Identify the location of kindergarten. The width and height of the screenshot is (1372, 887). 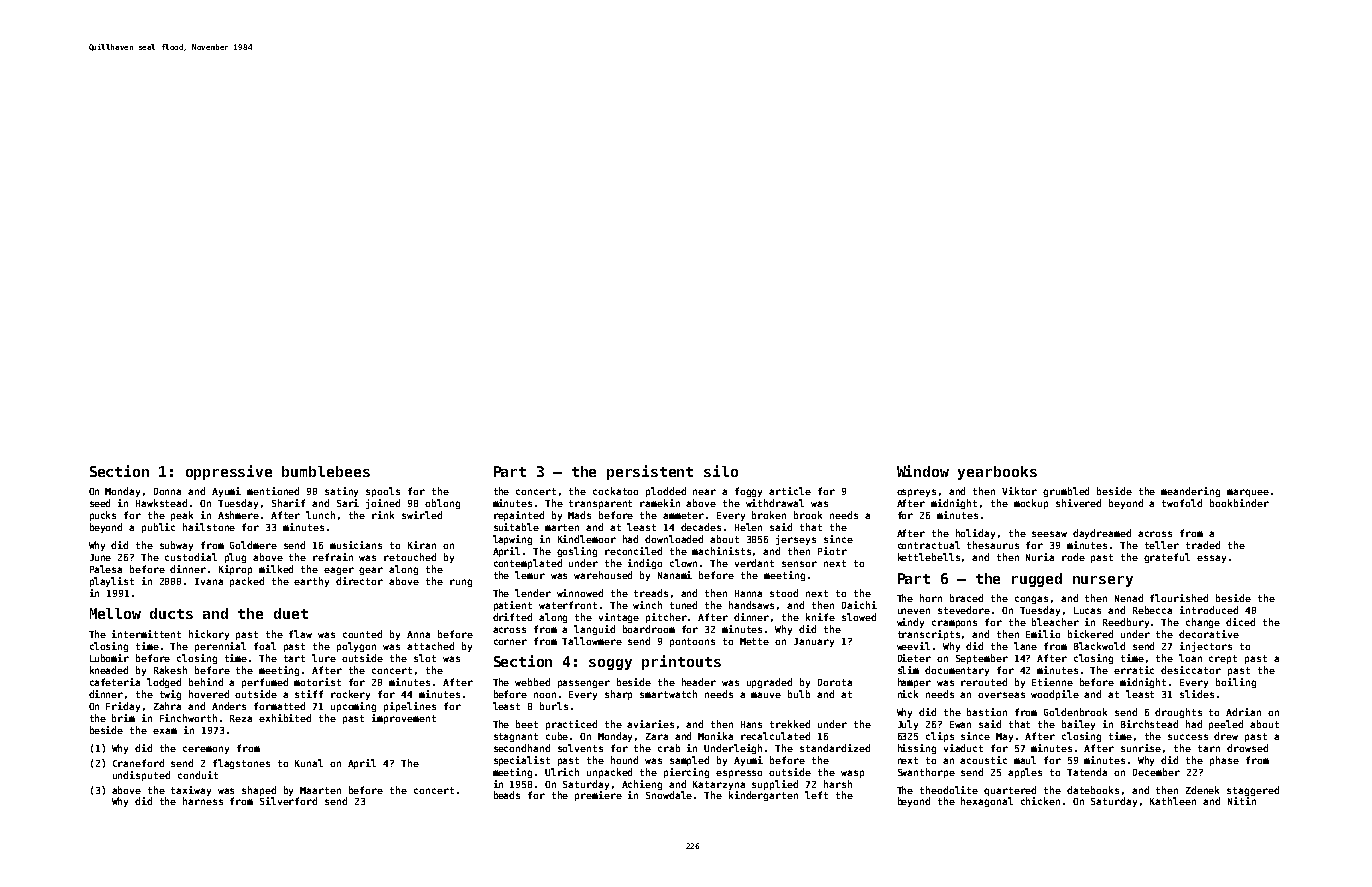
(763, 796).
